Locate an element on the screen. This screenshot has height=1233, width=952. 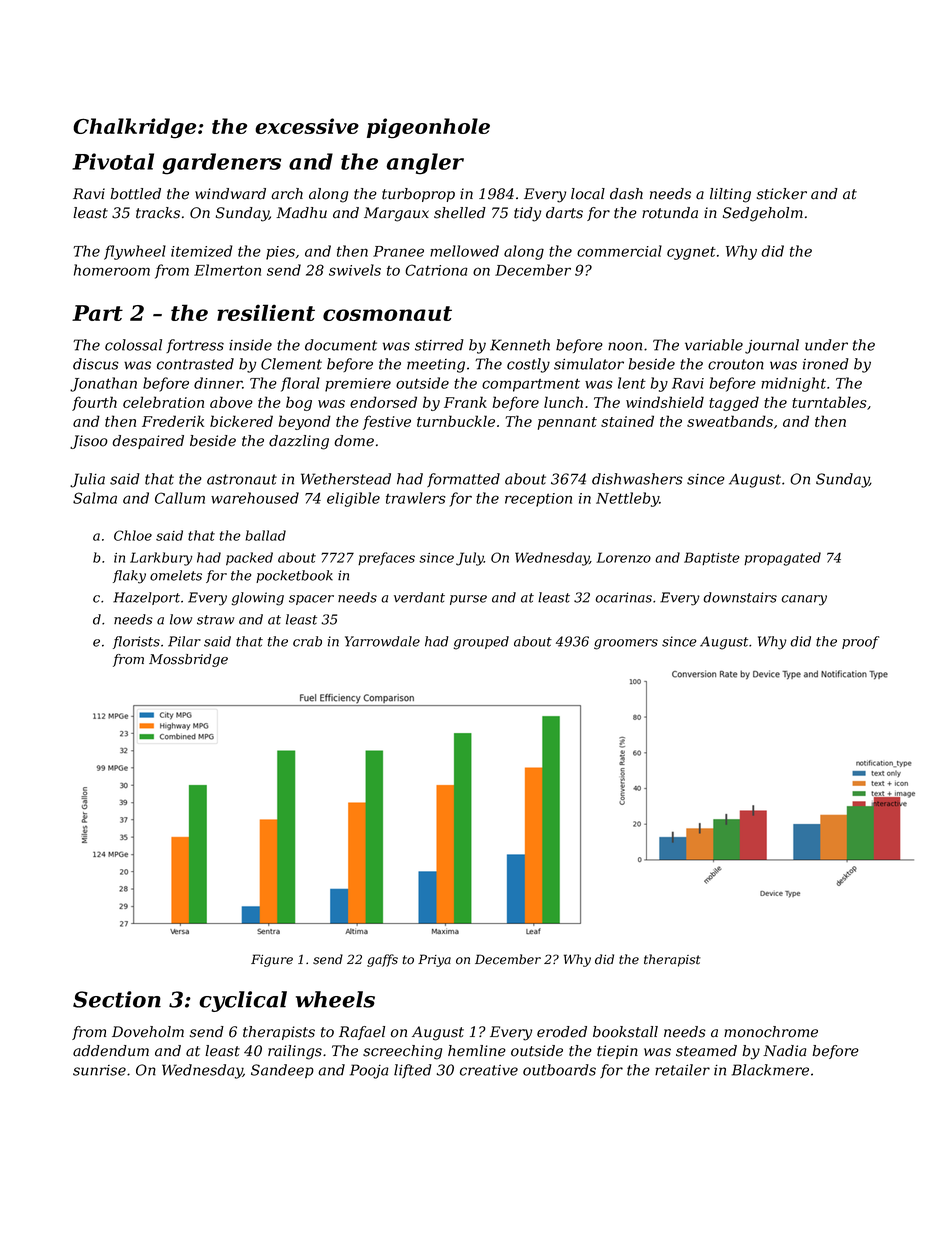
commercial is located at coordinates (619, 251).
